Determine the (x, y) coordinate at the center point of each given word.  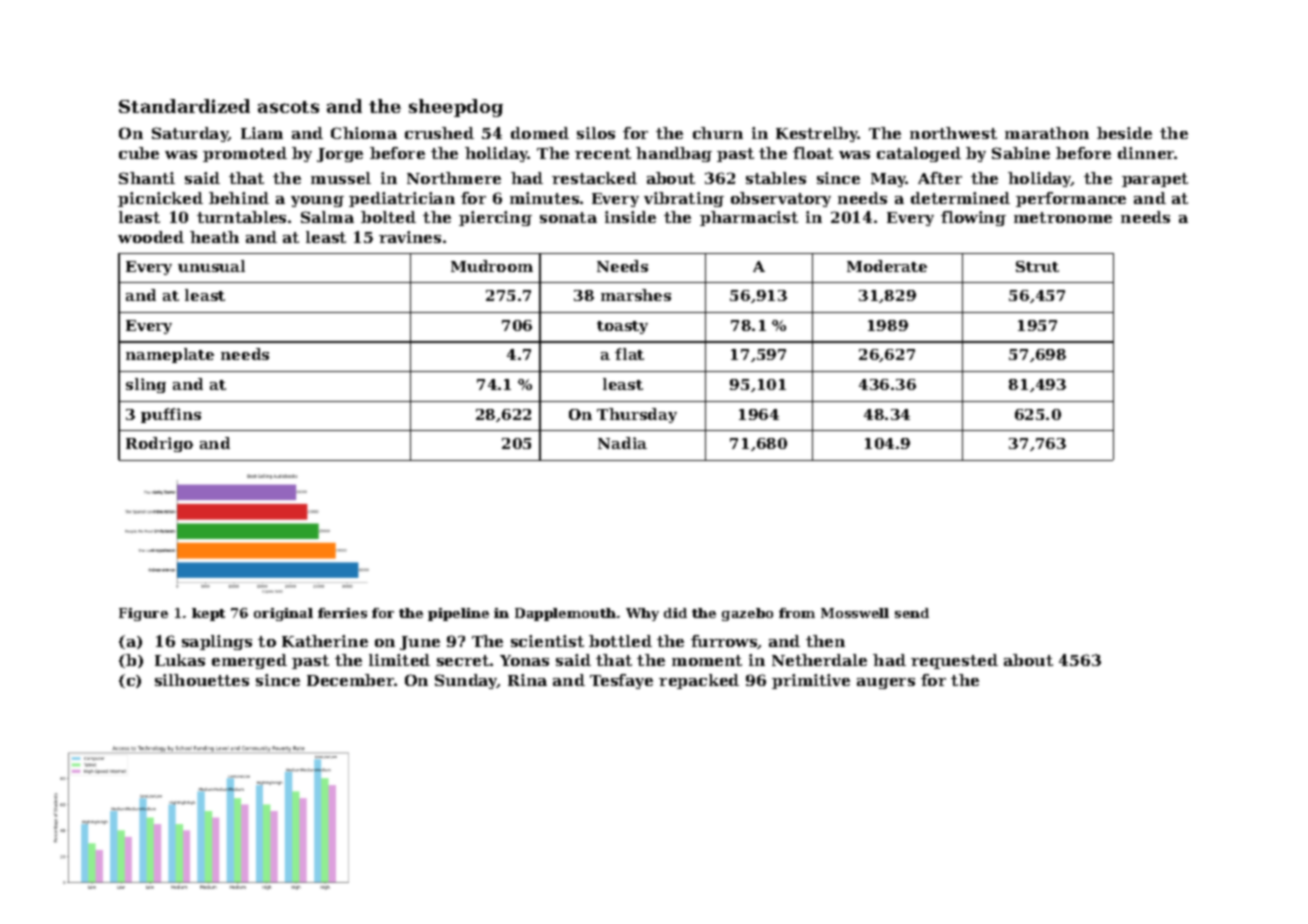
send (912, 613)
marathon (1047, 133)
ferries (342, 613)
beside (1124, 133)
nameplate (170, 355)
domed (540, 133)
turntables (241, 217)
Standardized (184, 106)
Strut (1037, 266)
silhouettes (202, 680)
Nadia (622, 443)
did (675, 613)
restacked (594, 178)
